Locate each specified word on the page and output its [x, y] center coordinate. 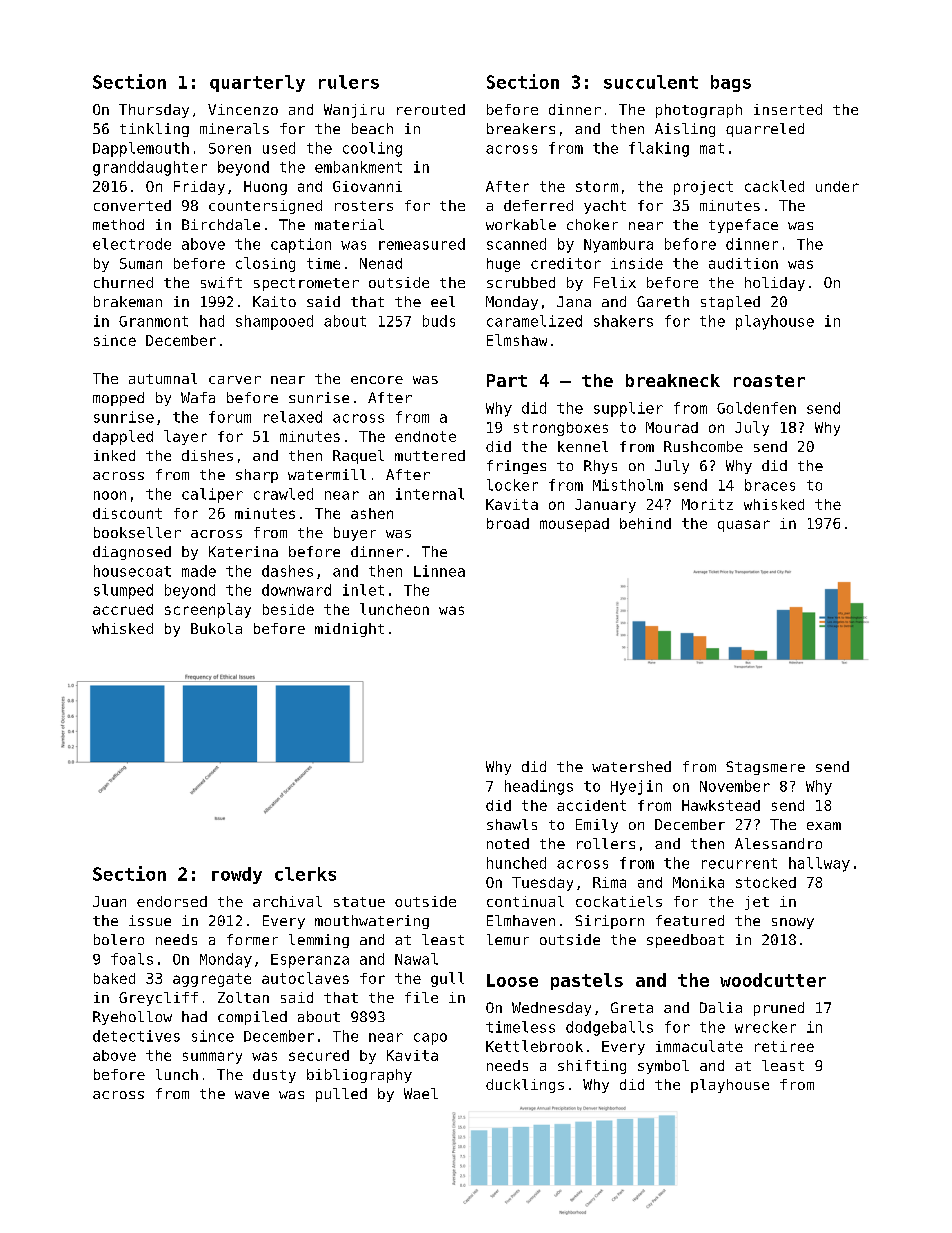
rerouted [431, 109]
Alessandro [778, 843]
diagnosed [132, 553]
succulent [651, 82]
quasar [744, 526]
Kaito [274, 301]
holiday [775, 284]
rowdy [237, 875]
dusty [274, 1076]
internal [430, 494]
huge [503, 265]
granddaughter [150, 168]
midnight [349, 630]
